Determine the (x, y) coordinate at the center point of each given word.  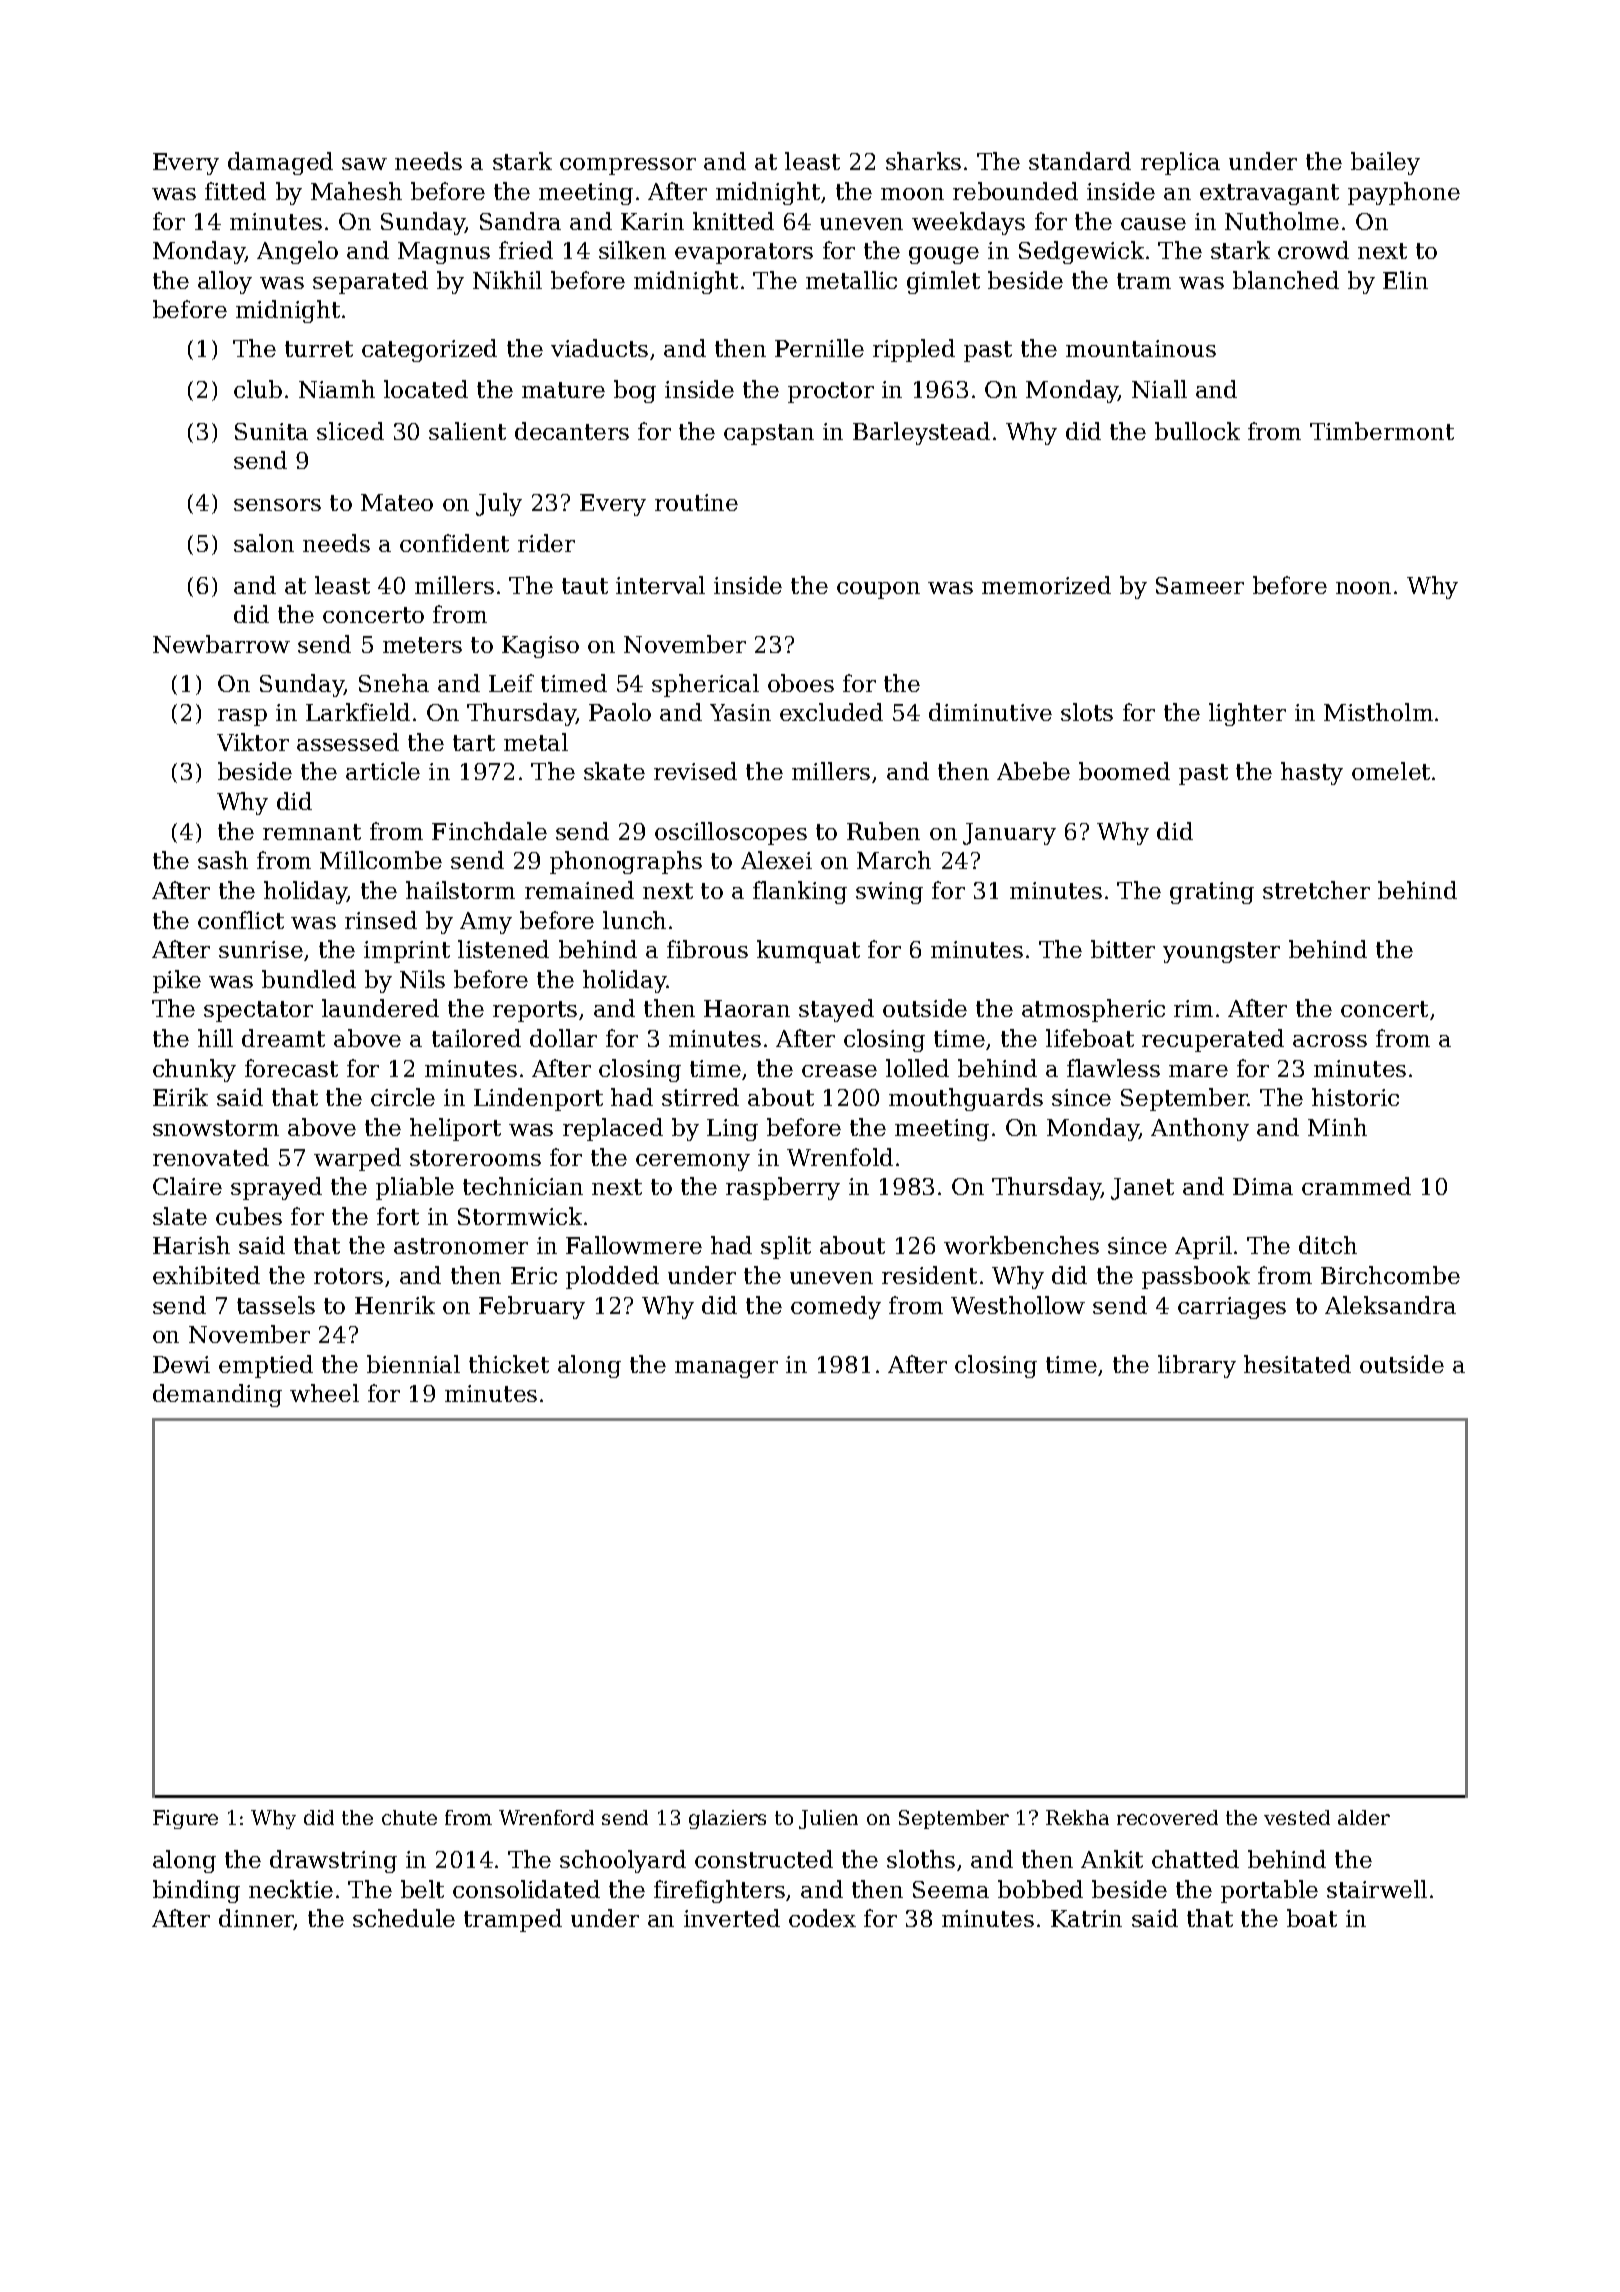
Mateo (397, 502)
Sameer (1200, 585)
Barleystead (921, 433)
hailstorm (460, 890)
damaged (280, 163)
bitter (1123, 949)
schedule (404, 1918)
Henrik (395, 1305)
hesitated (1297, 1364)
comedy (836, 1307)
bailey (1385, 163)
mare (1198, 1071)
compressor (628, 166)
